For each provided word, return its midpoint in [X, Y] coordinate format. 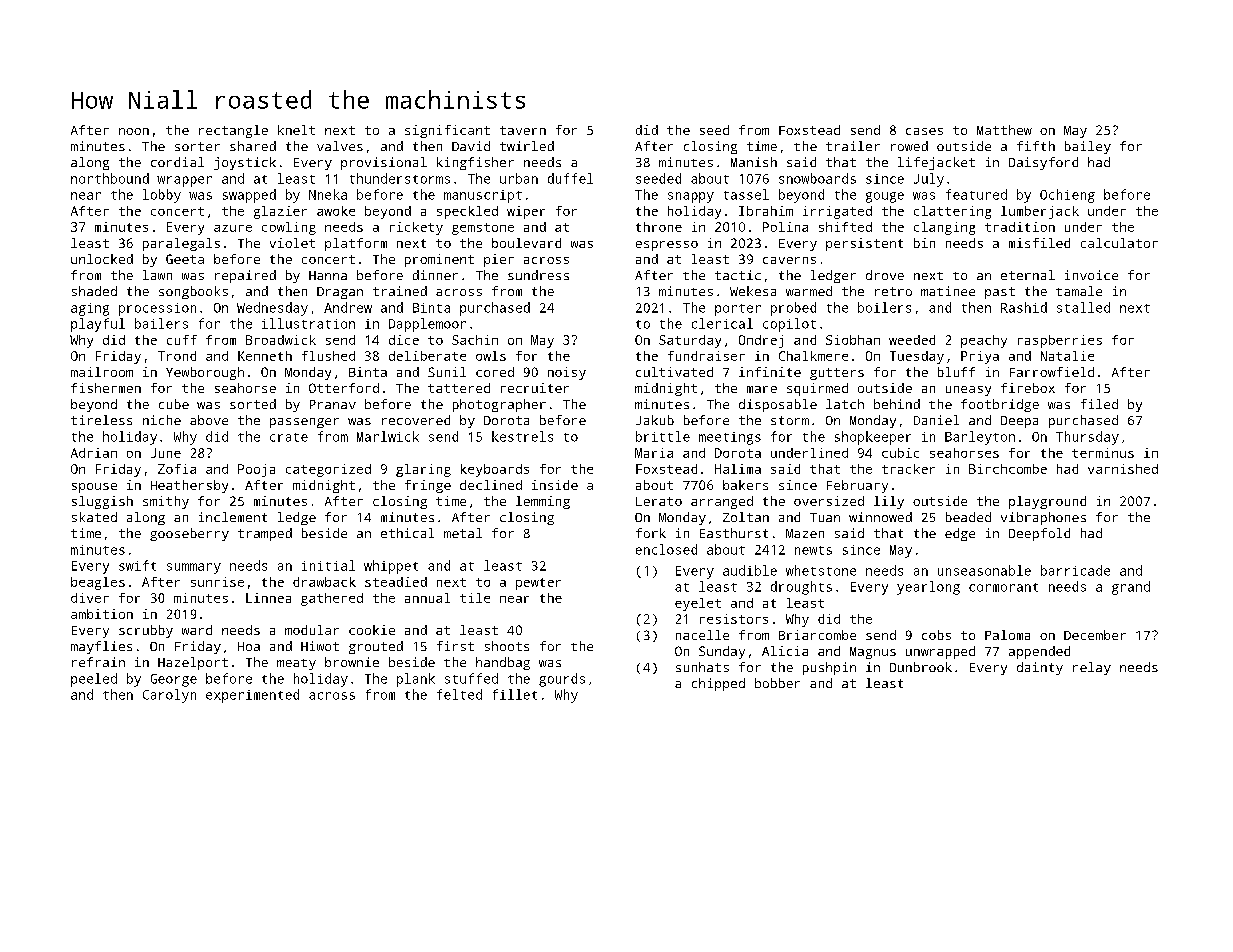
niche [162, 420]
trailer [853, 146]
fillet [515, 694]
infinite [770, 372]
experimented [252, 696]
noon [134, 131]
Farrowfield [1052, 372]
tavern [523, 130]
